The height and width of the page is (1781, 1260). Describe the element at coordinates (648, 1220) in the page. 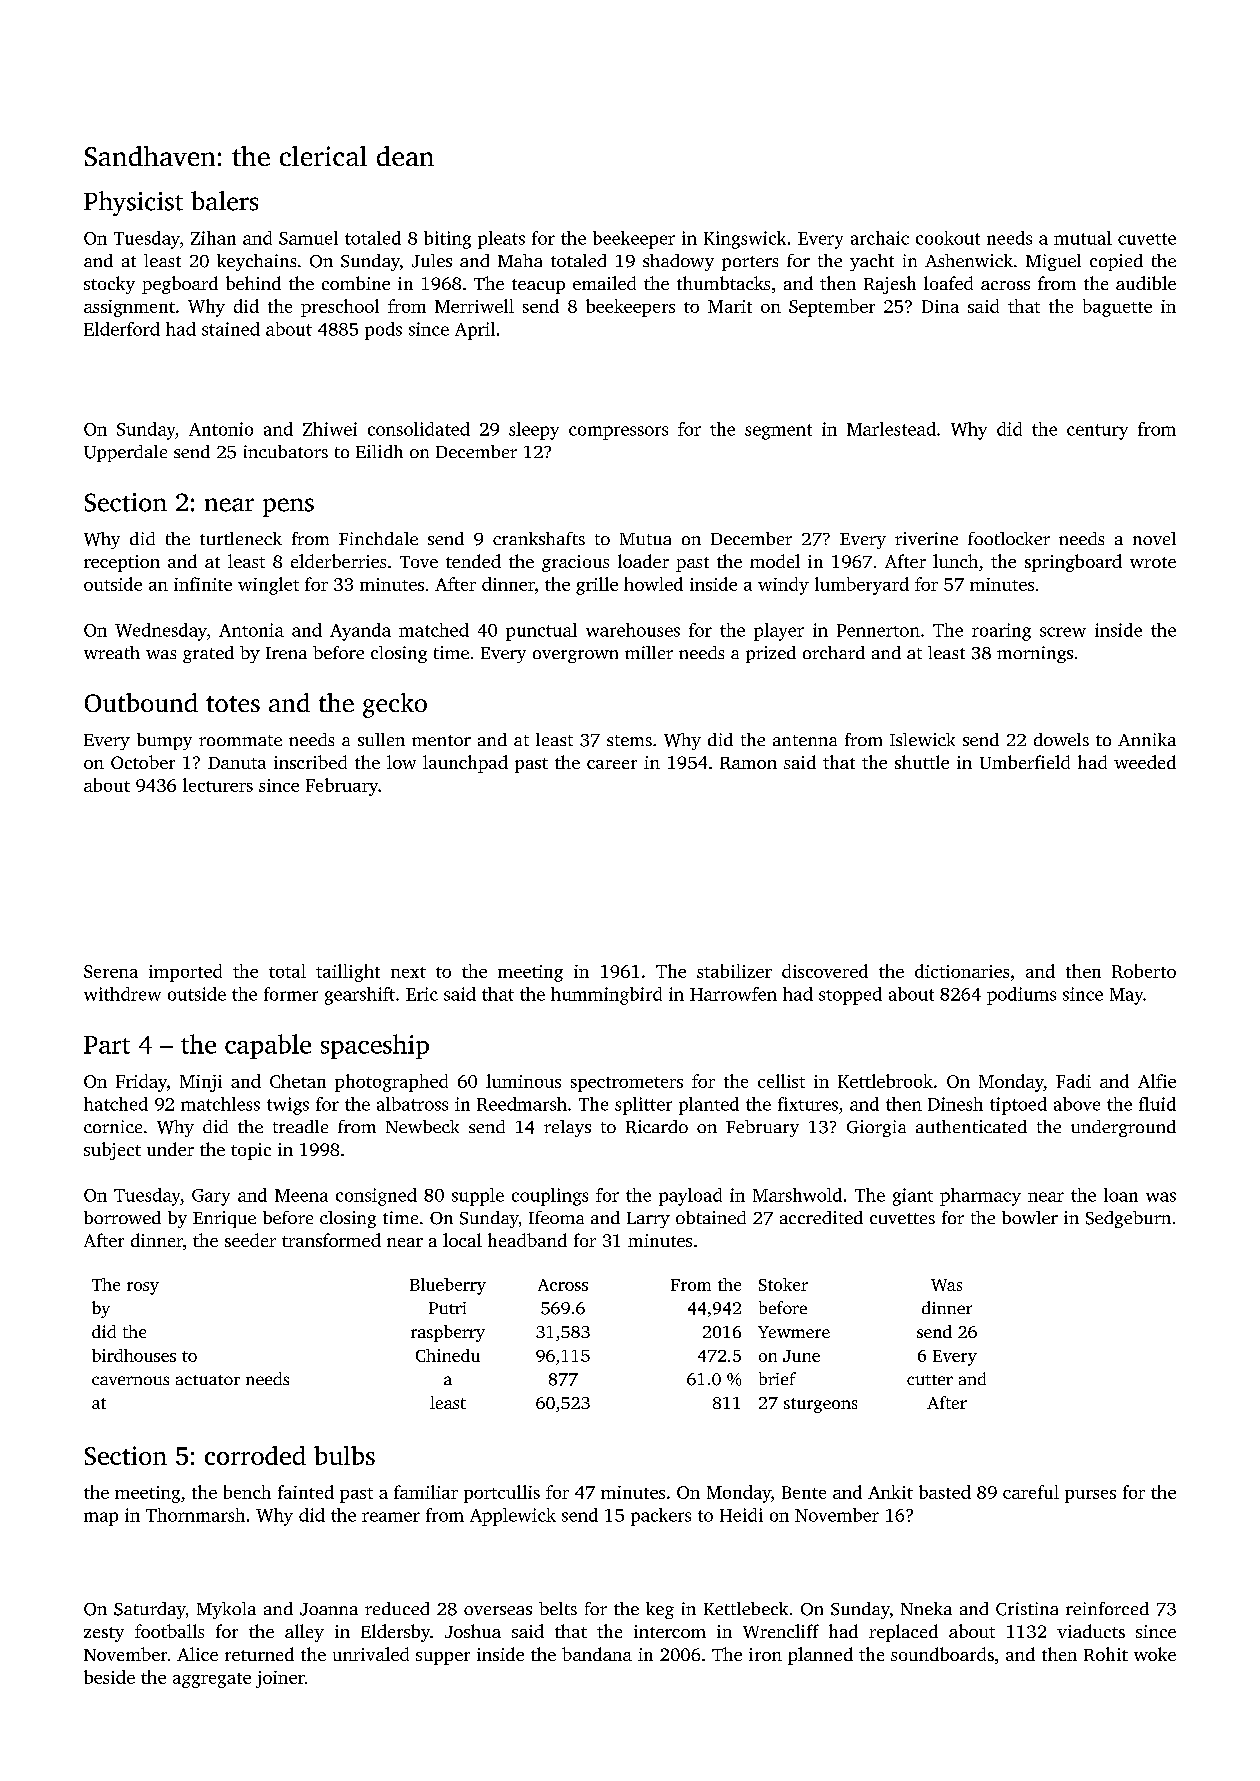

I see `Larry` at that location.
